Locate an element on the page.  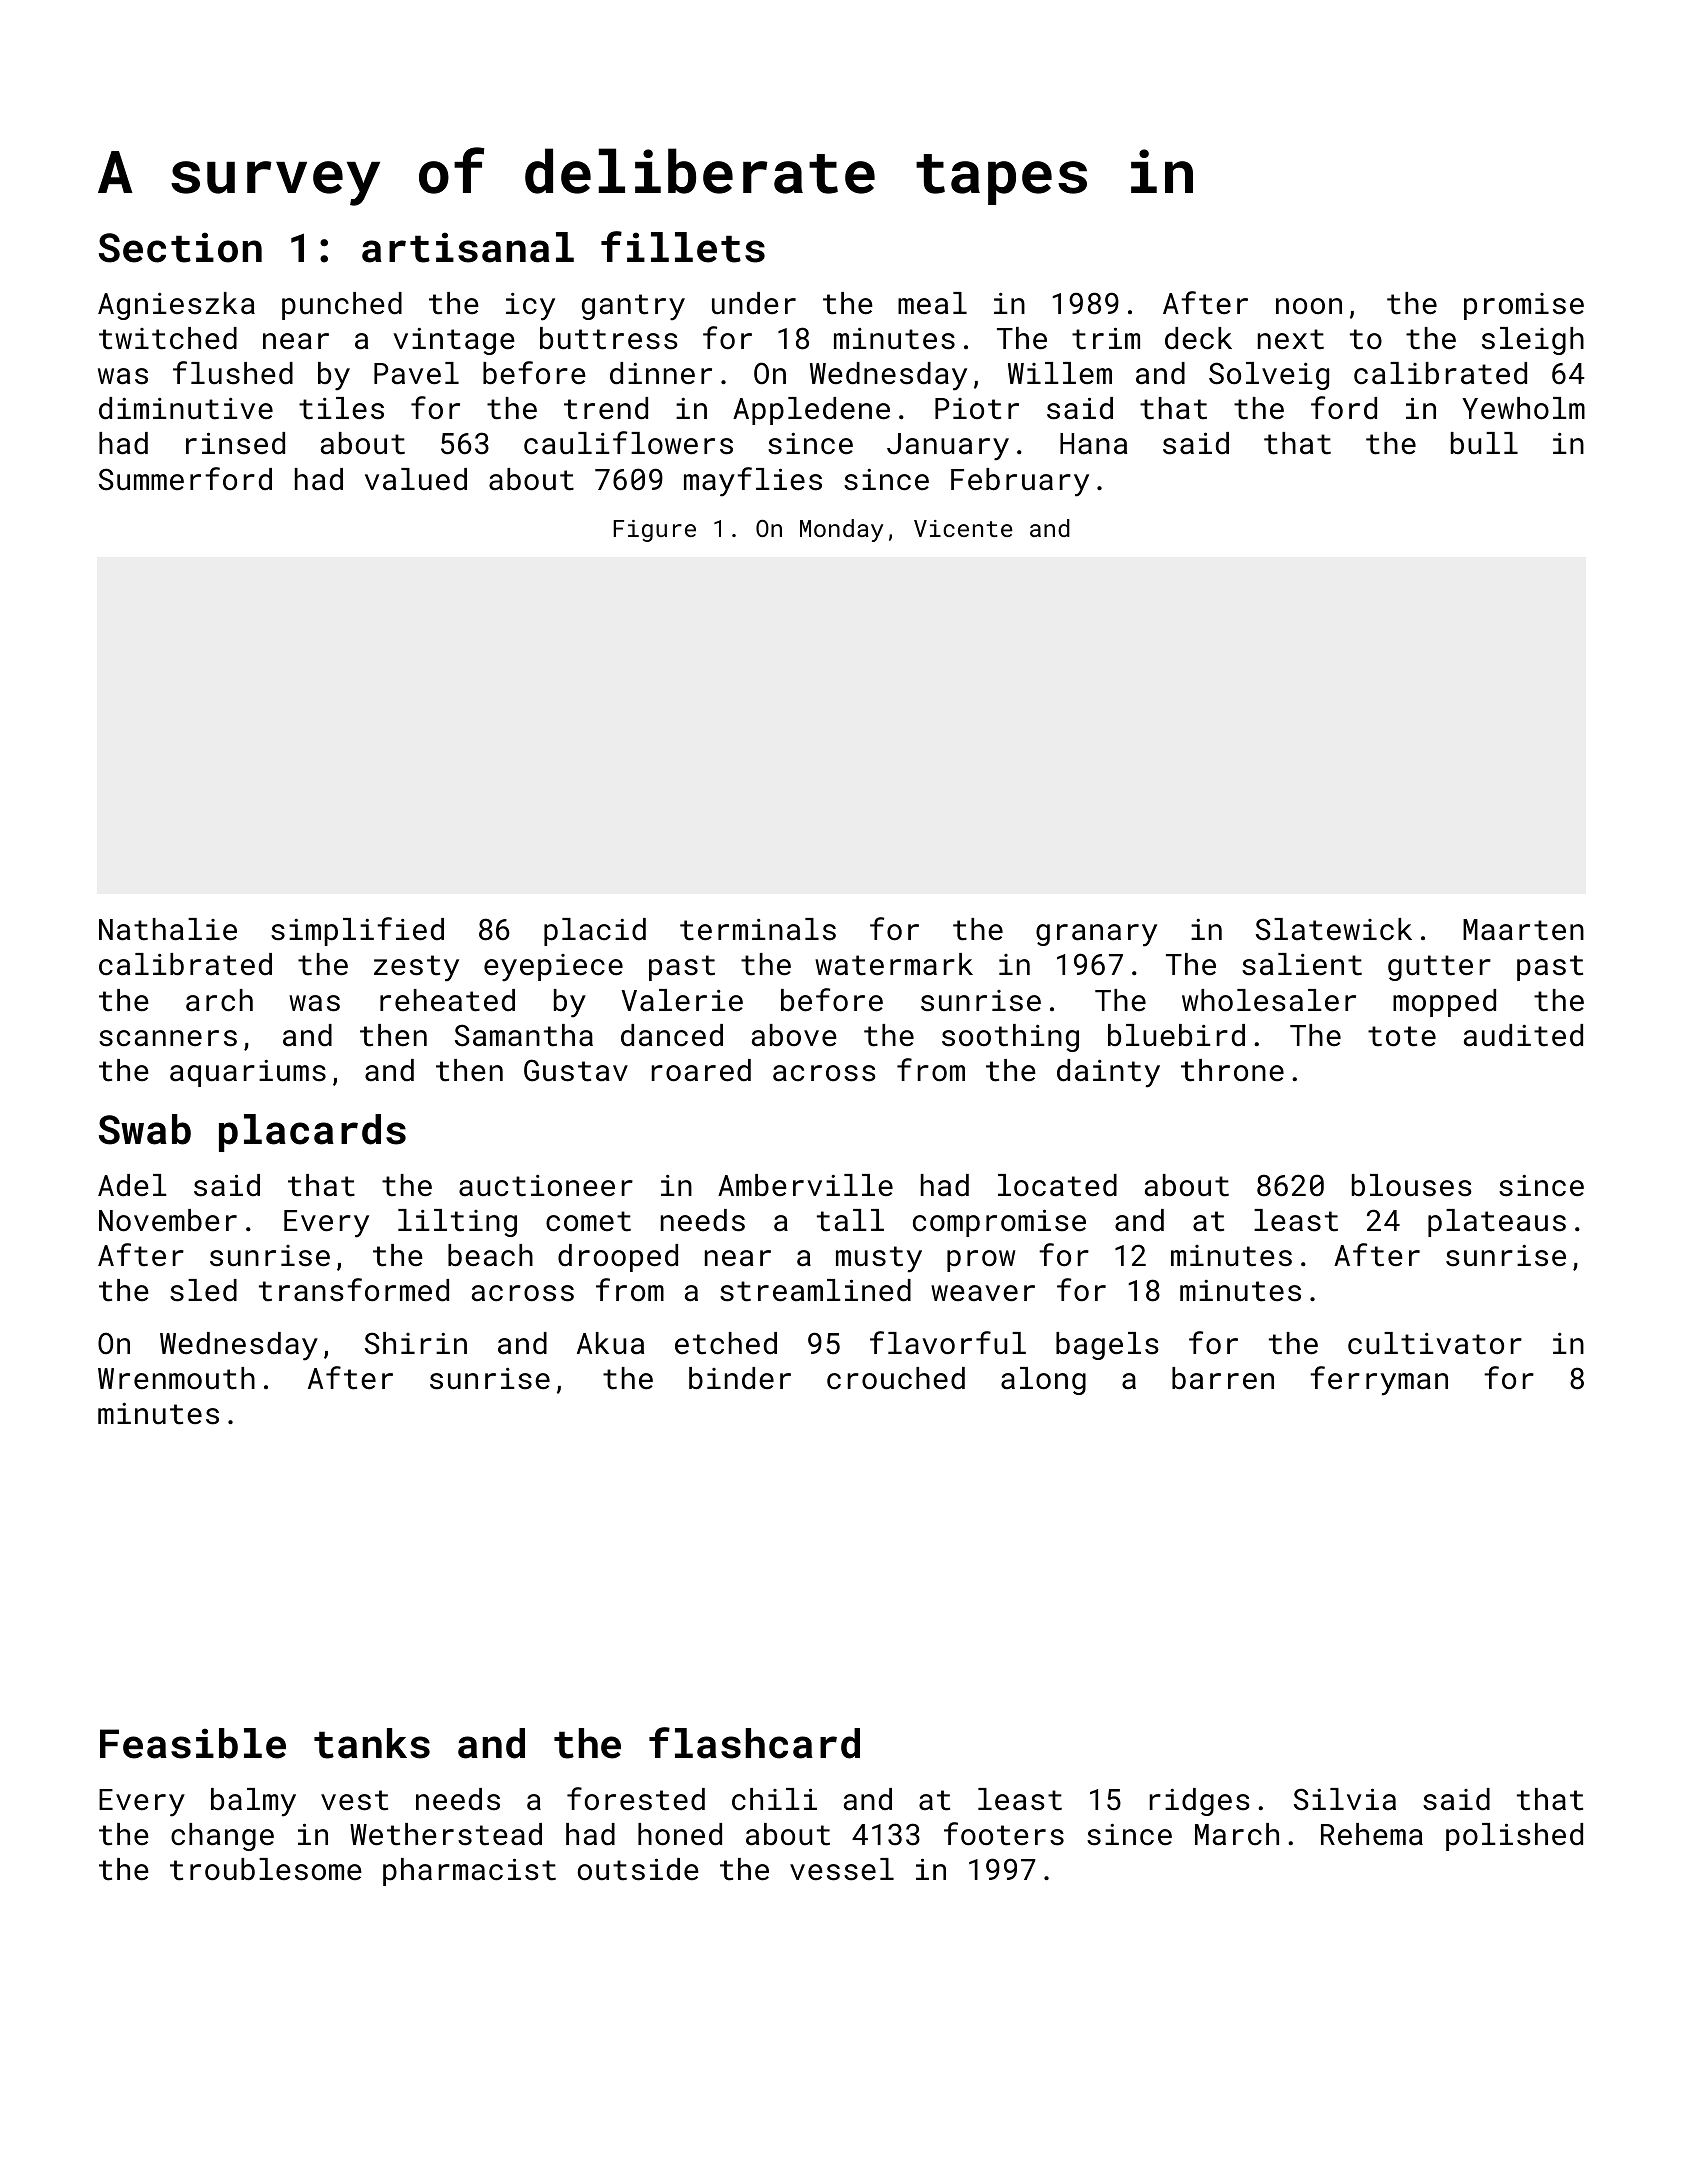
footers is located at coordinates (1004, 1834).
